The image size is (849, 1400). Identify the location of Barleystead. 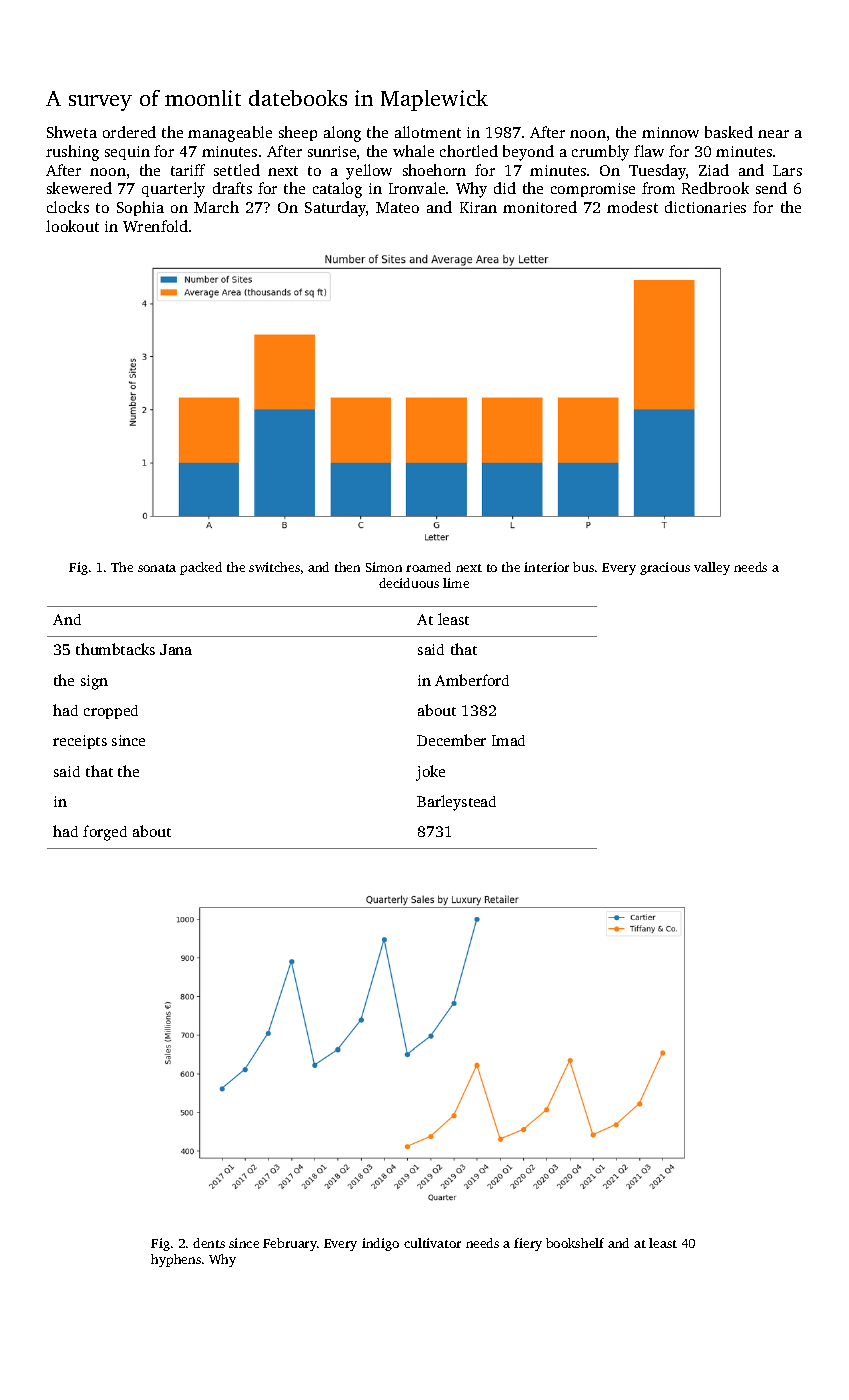
(456, 803).
